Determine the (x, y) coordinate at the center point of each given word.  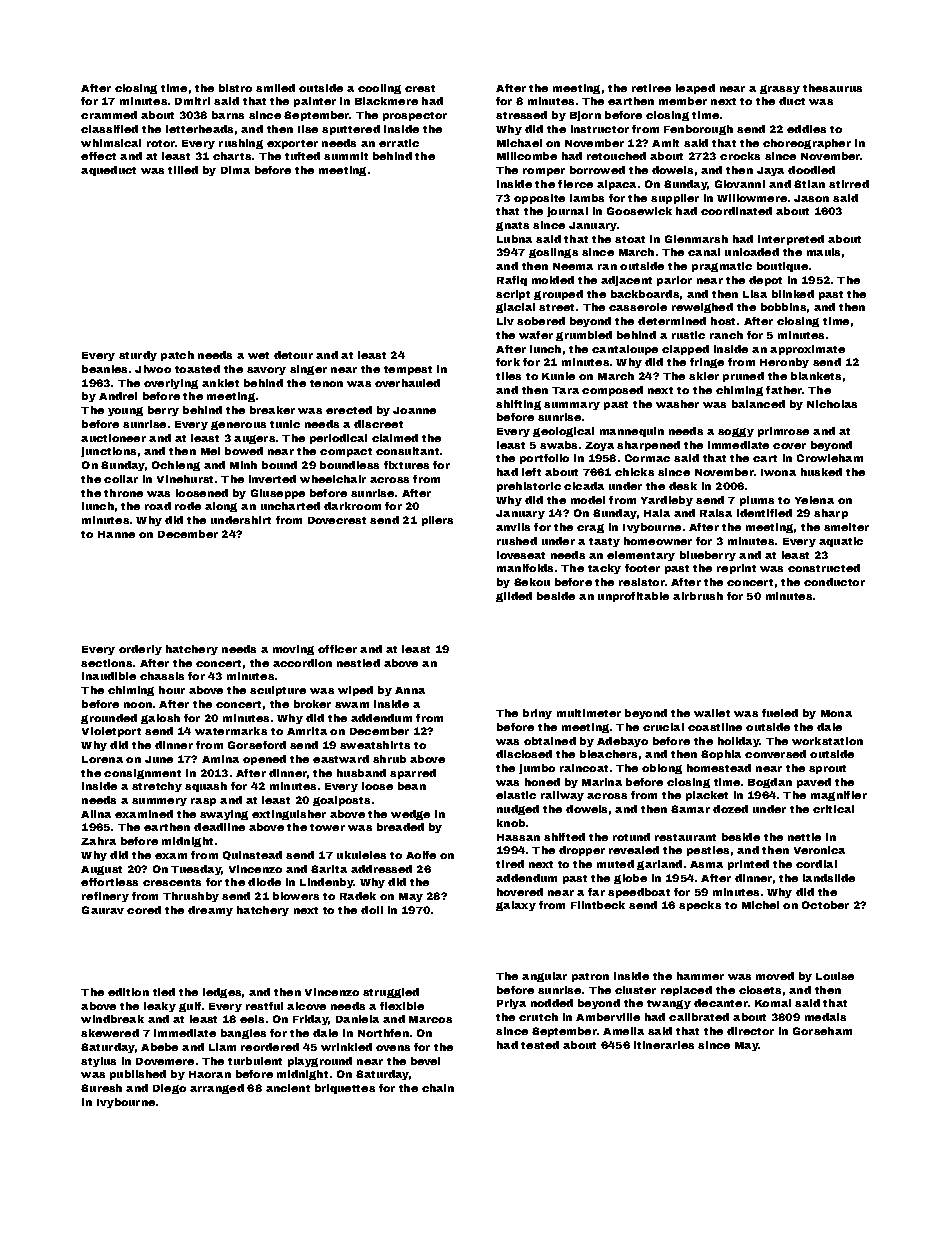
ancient (288, 1088)
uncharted (290, 506)
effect (98, 156)
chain (438, 1088)
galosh (160, 719)
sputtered (351, 130)
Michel (760, 905)
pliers (437, 521)
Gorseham (822, 1031)
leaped (695, 89)
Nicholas (832, 404)
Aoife (421, 855)
